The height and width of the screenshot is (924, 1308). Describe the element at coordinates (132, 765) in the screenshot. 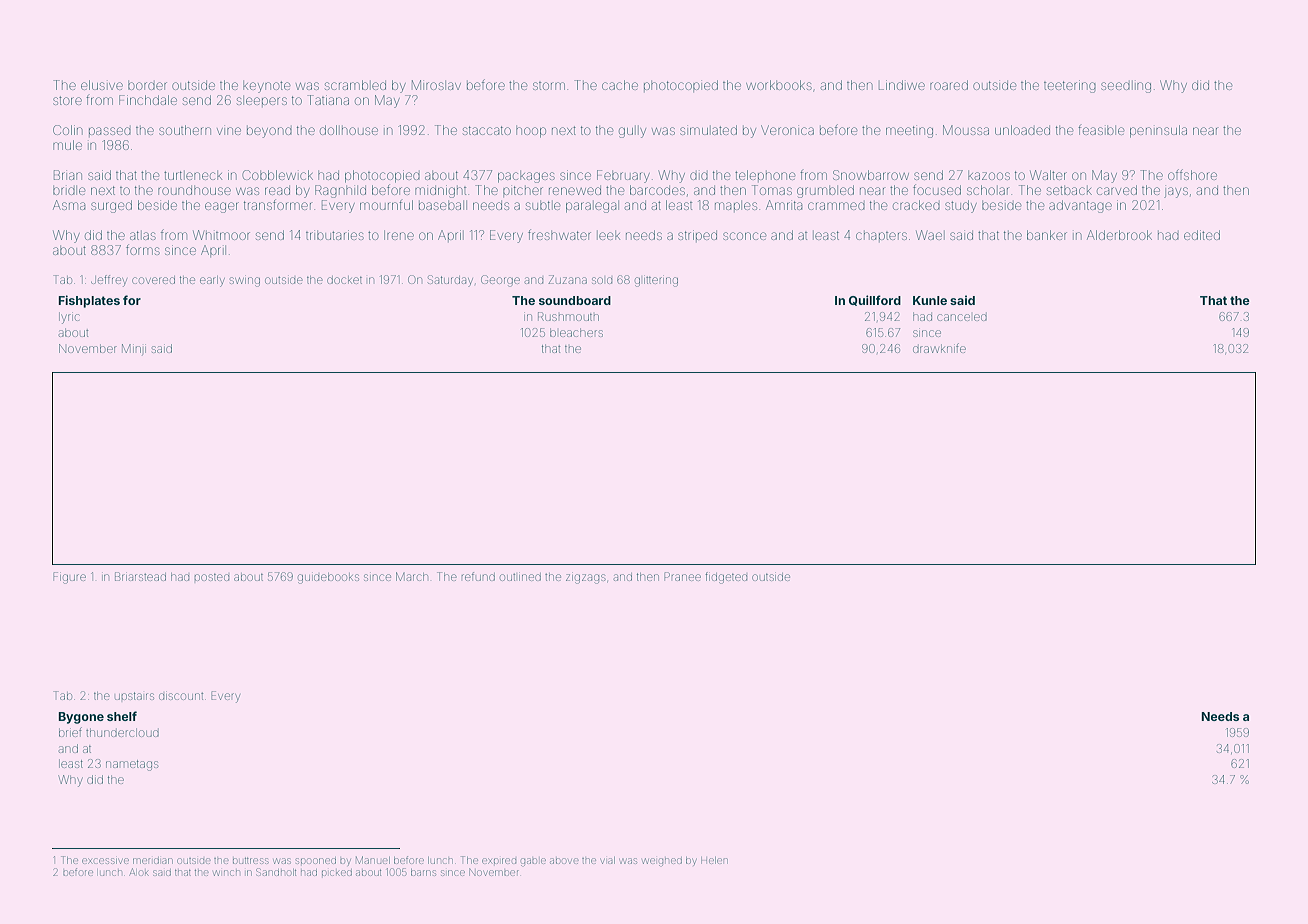

I see `nametags` at that location.
